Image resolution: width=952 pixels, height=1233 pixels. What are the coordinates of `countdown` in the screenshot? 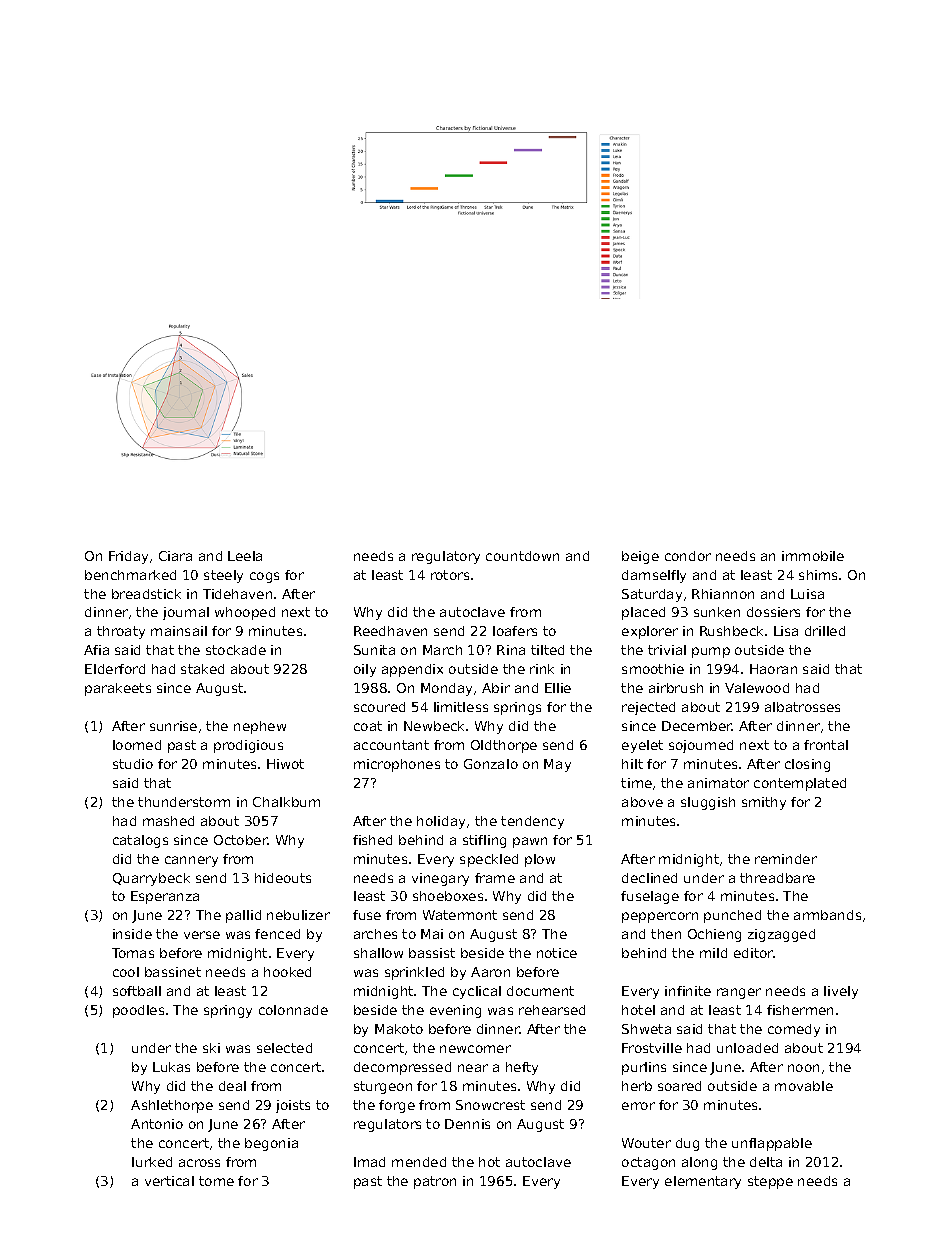 It's located at (522, 556).
